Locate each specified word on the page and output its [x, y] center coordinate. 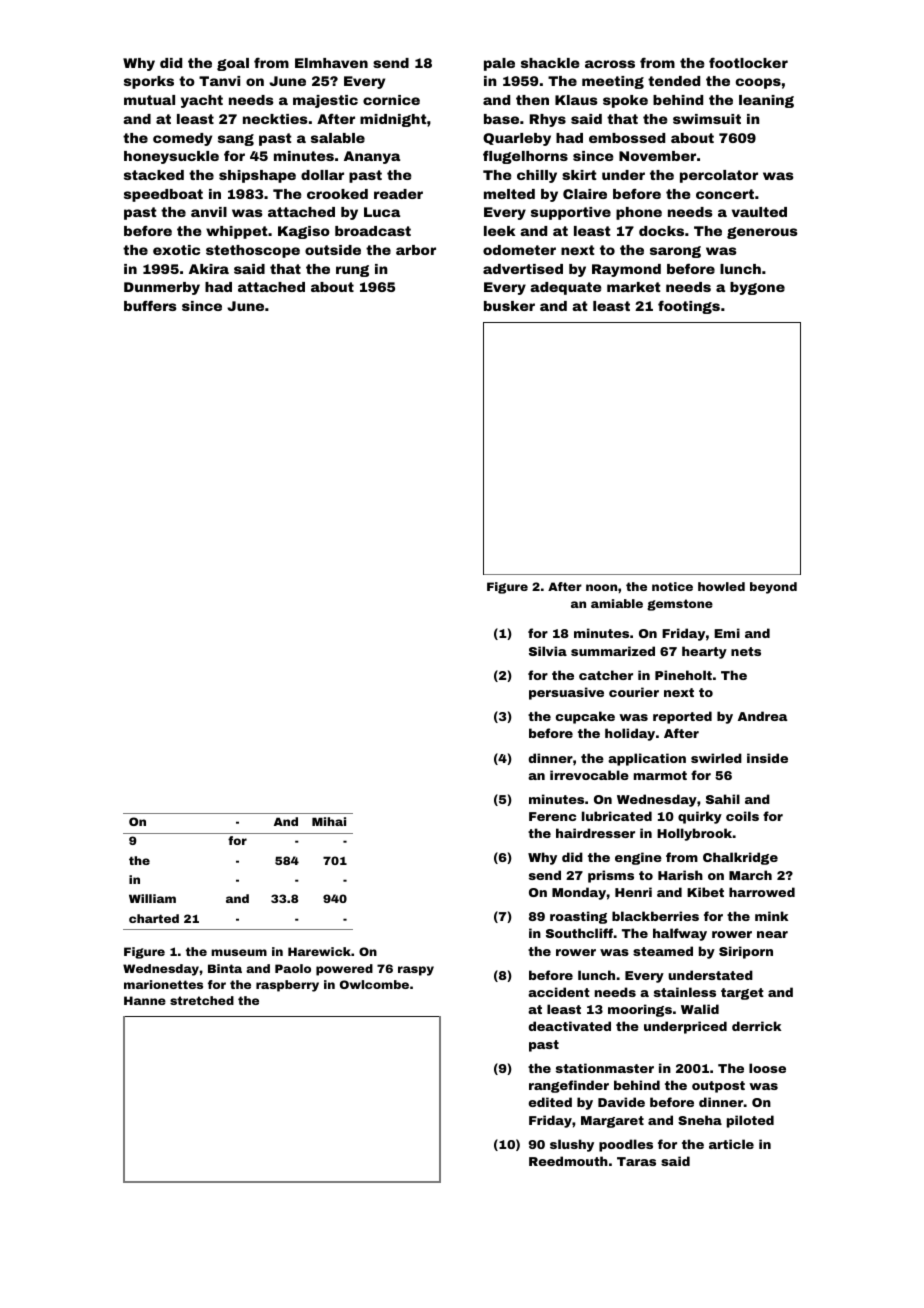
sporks [149, 82]
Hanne [145, 1000]
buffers [150, 305]
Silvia [548, 651]
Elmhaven [331, 63]
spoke [625, 101]
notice [672, 586]
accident [559, 992]
